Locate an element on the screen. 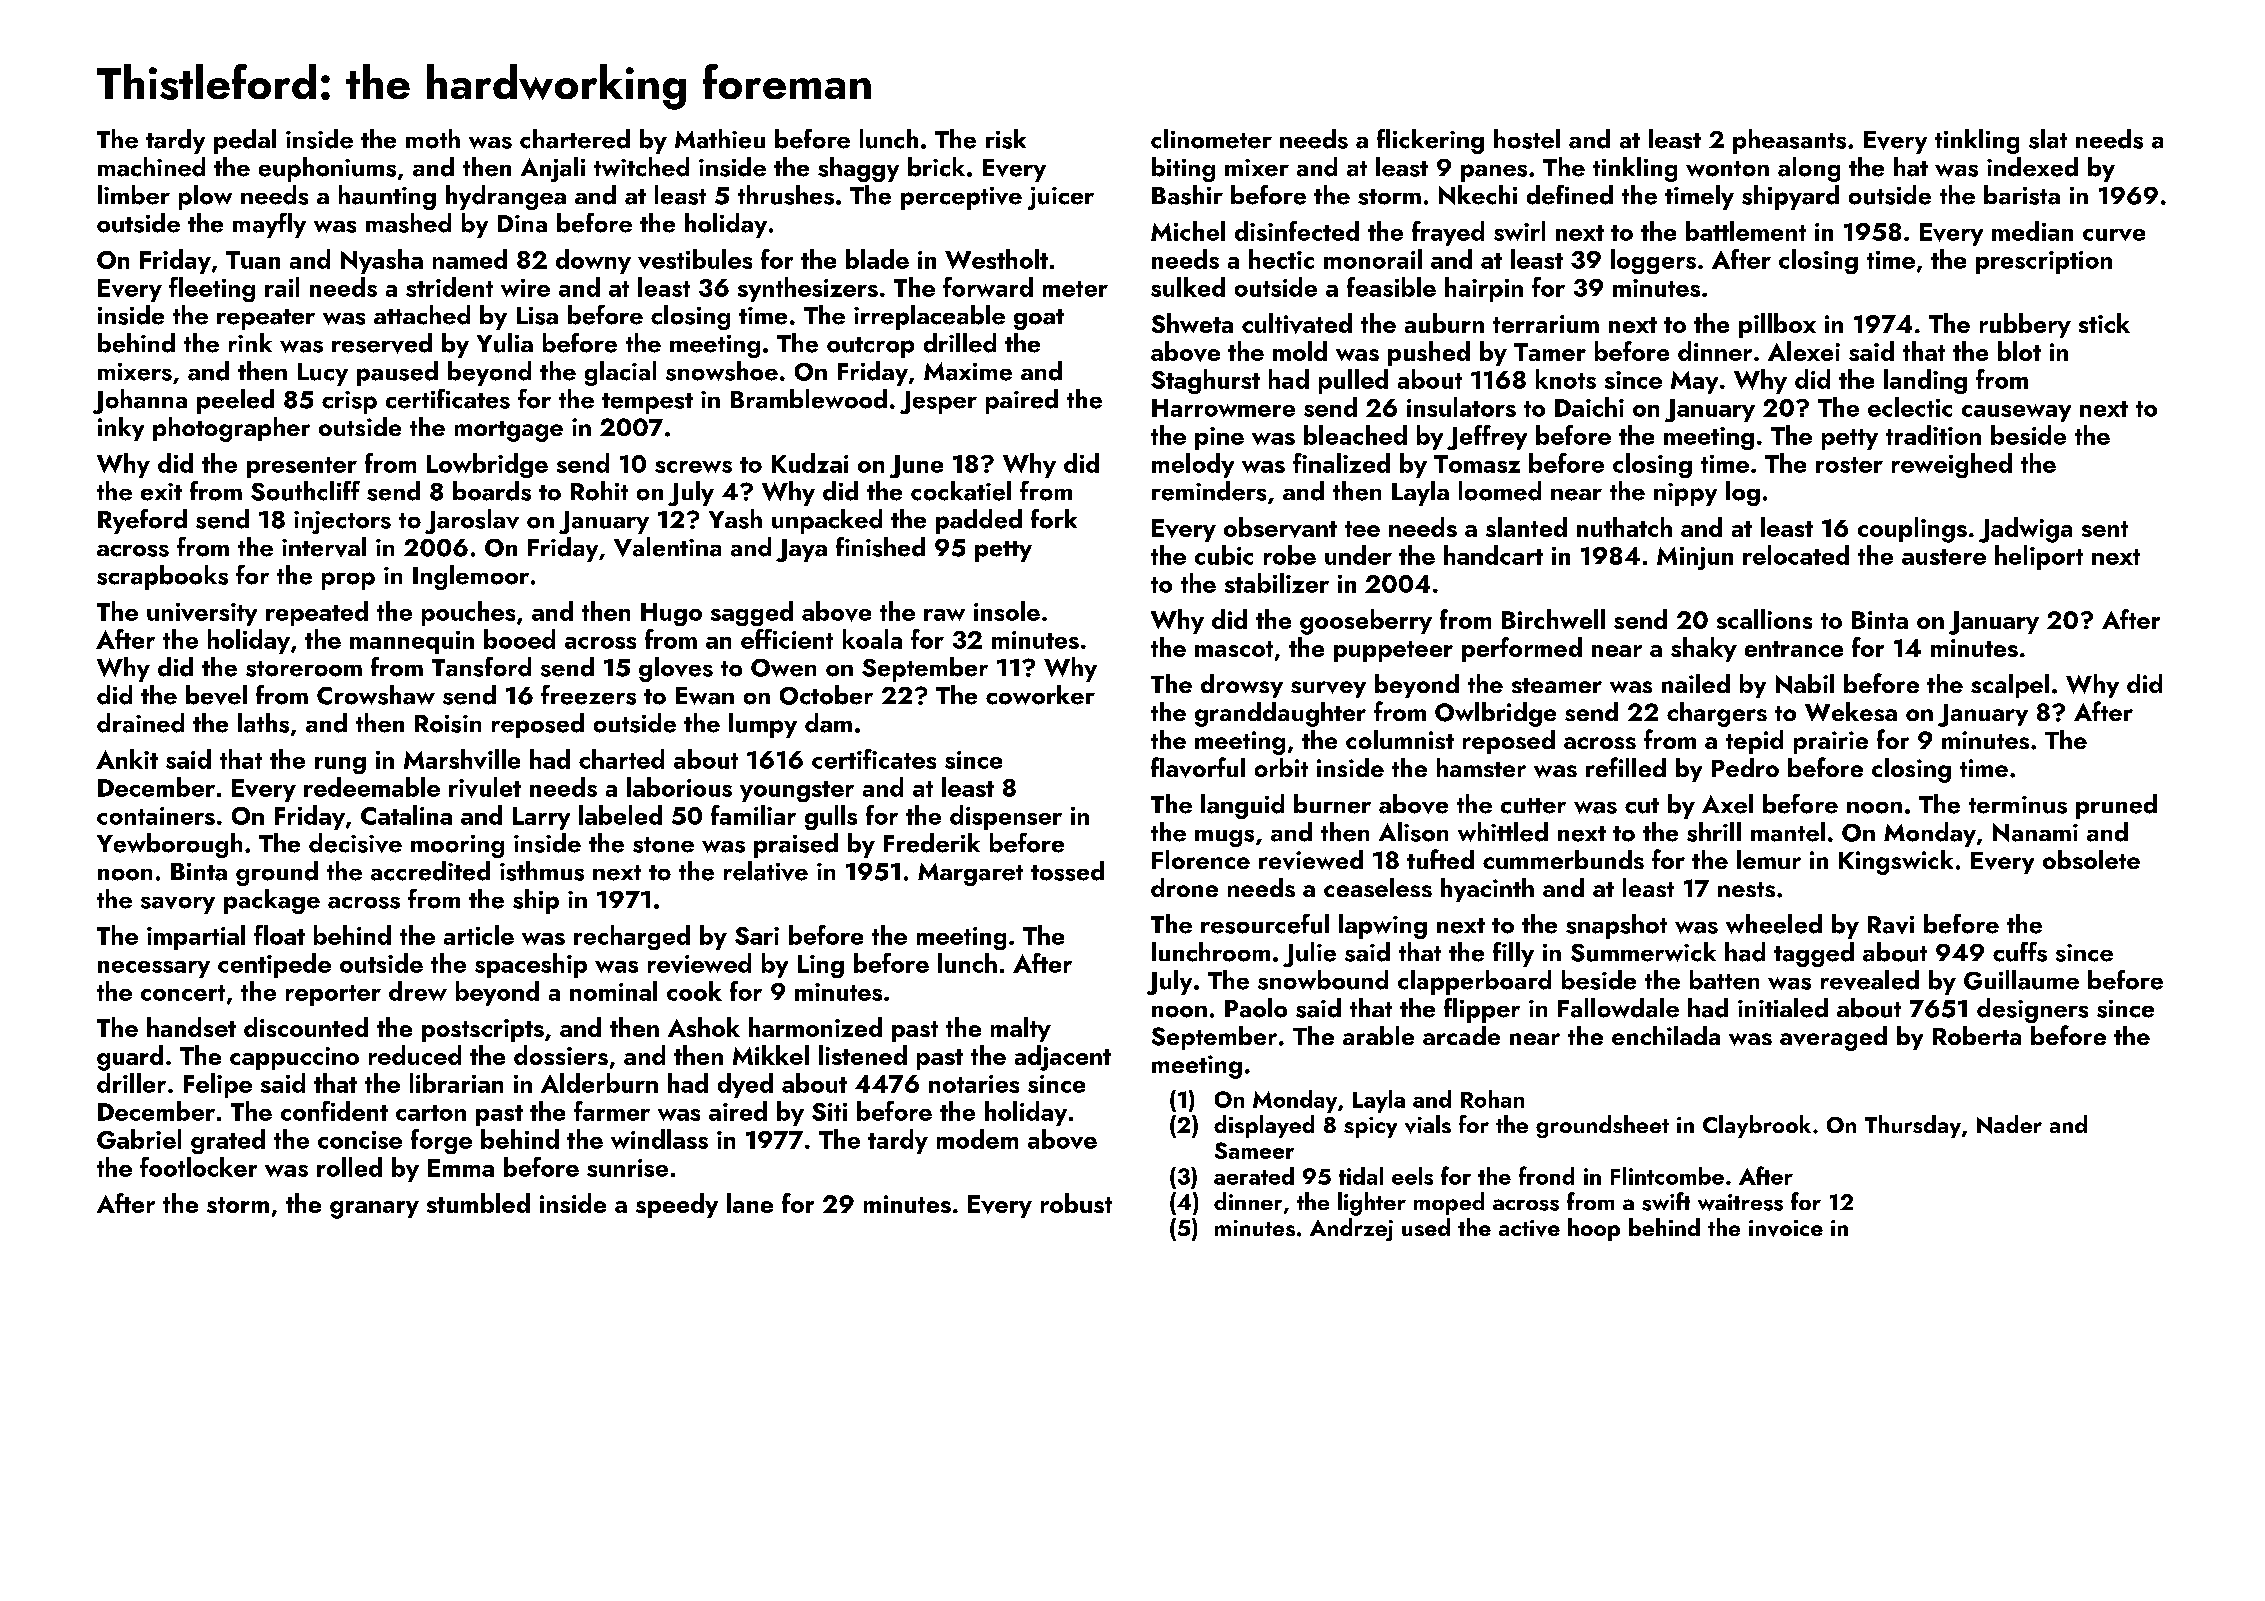 Image resolution: width=2265 pixels, height=1601 pixels. slanted is located at coordinates (1526, 527).
